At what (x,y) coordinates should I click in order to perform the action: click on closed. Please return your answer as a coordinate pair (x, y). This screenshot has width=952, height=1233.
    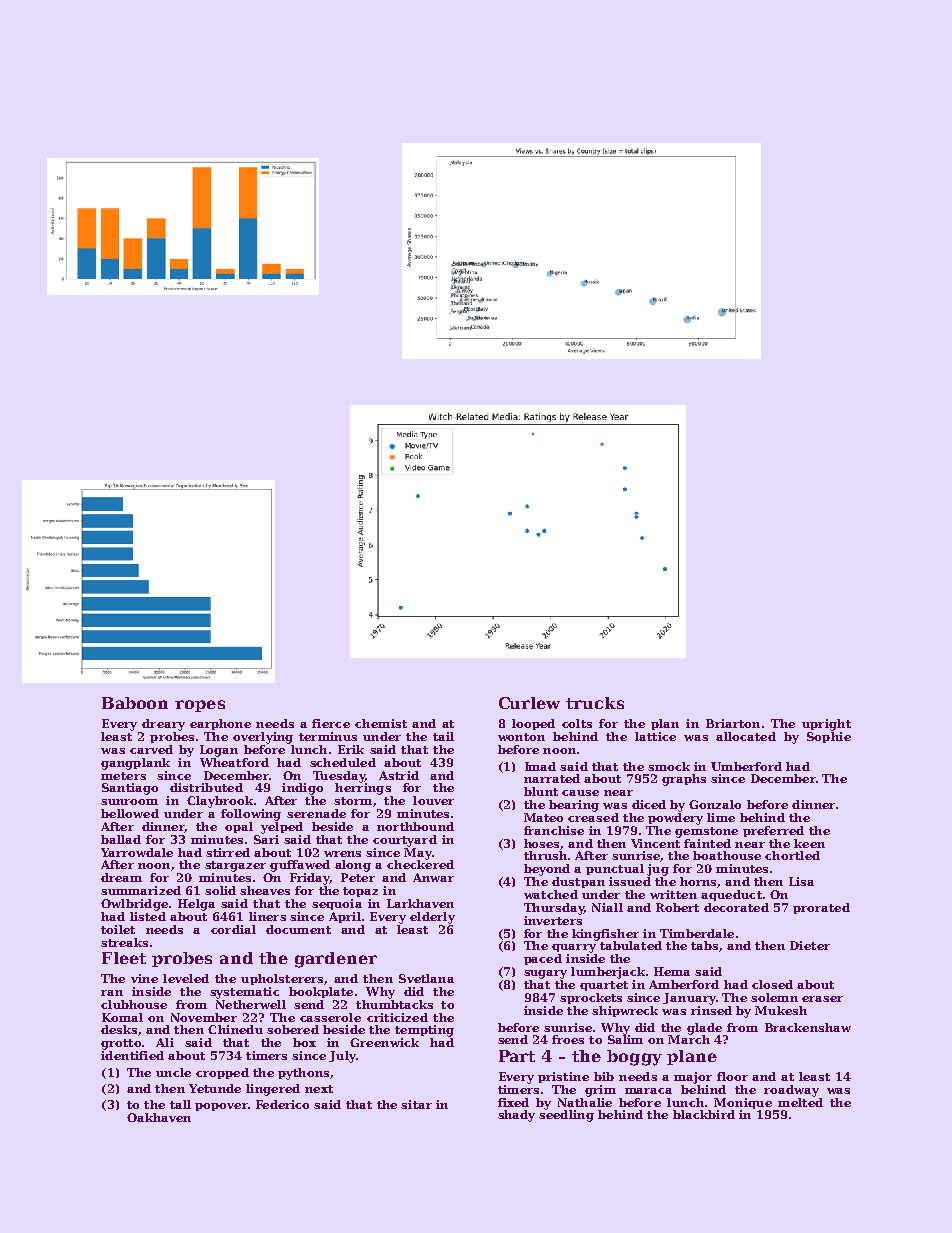
    Looking at the image, I should click on (772, 984).
